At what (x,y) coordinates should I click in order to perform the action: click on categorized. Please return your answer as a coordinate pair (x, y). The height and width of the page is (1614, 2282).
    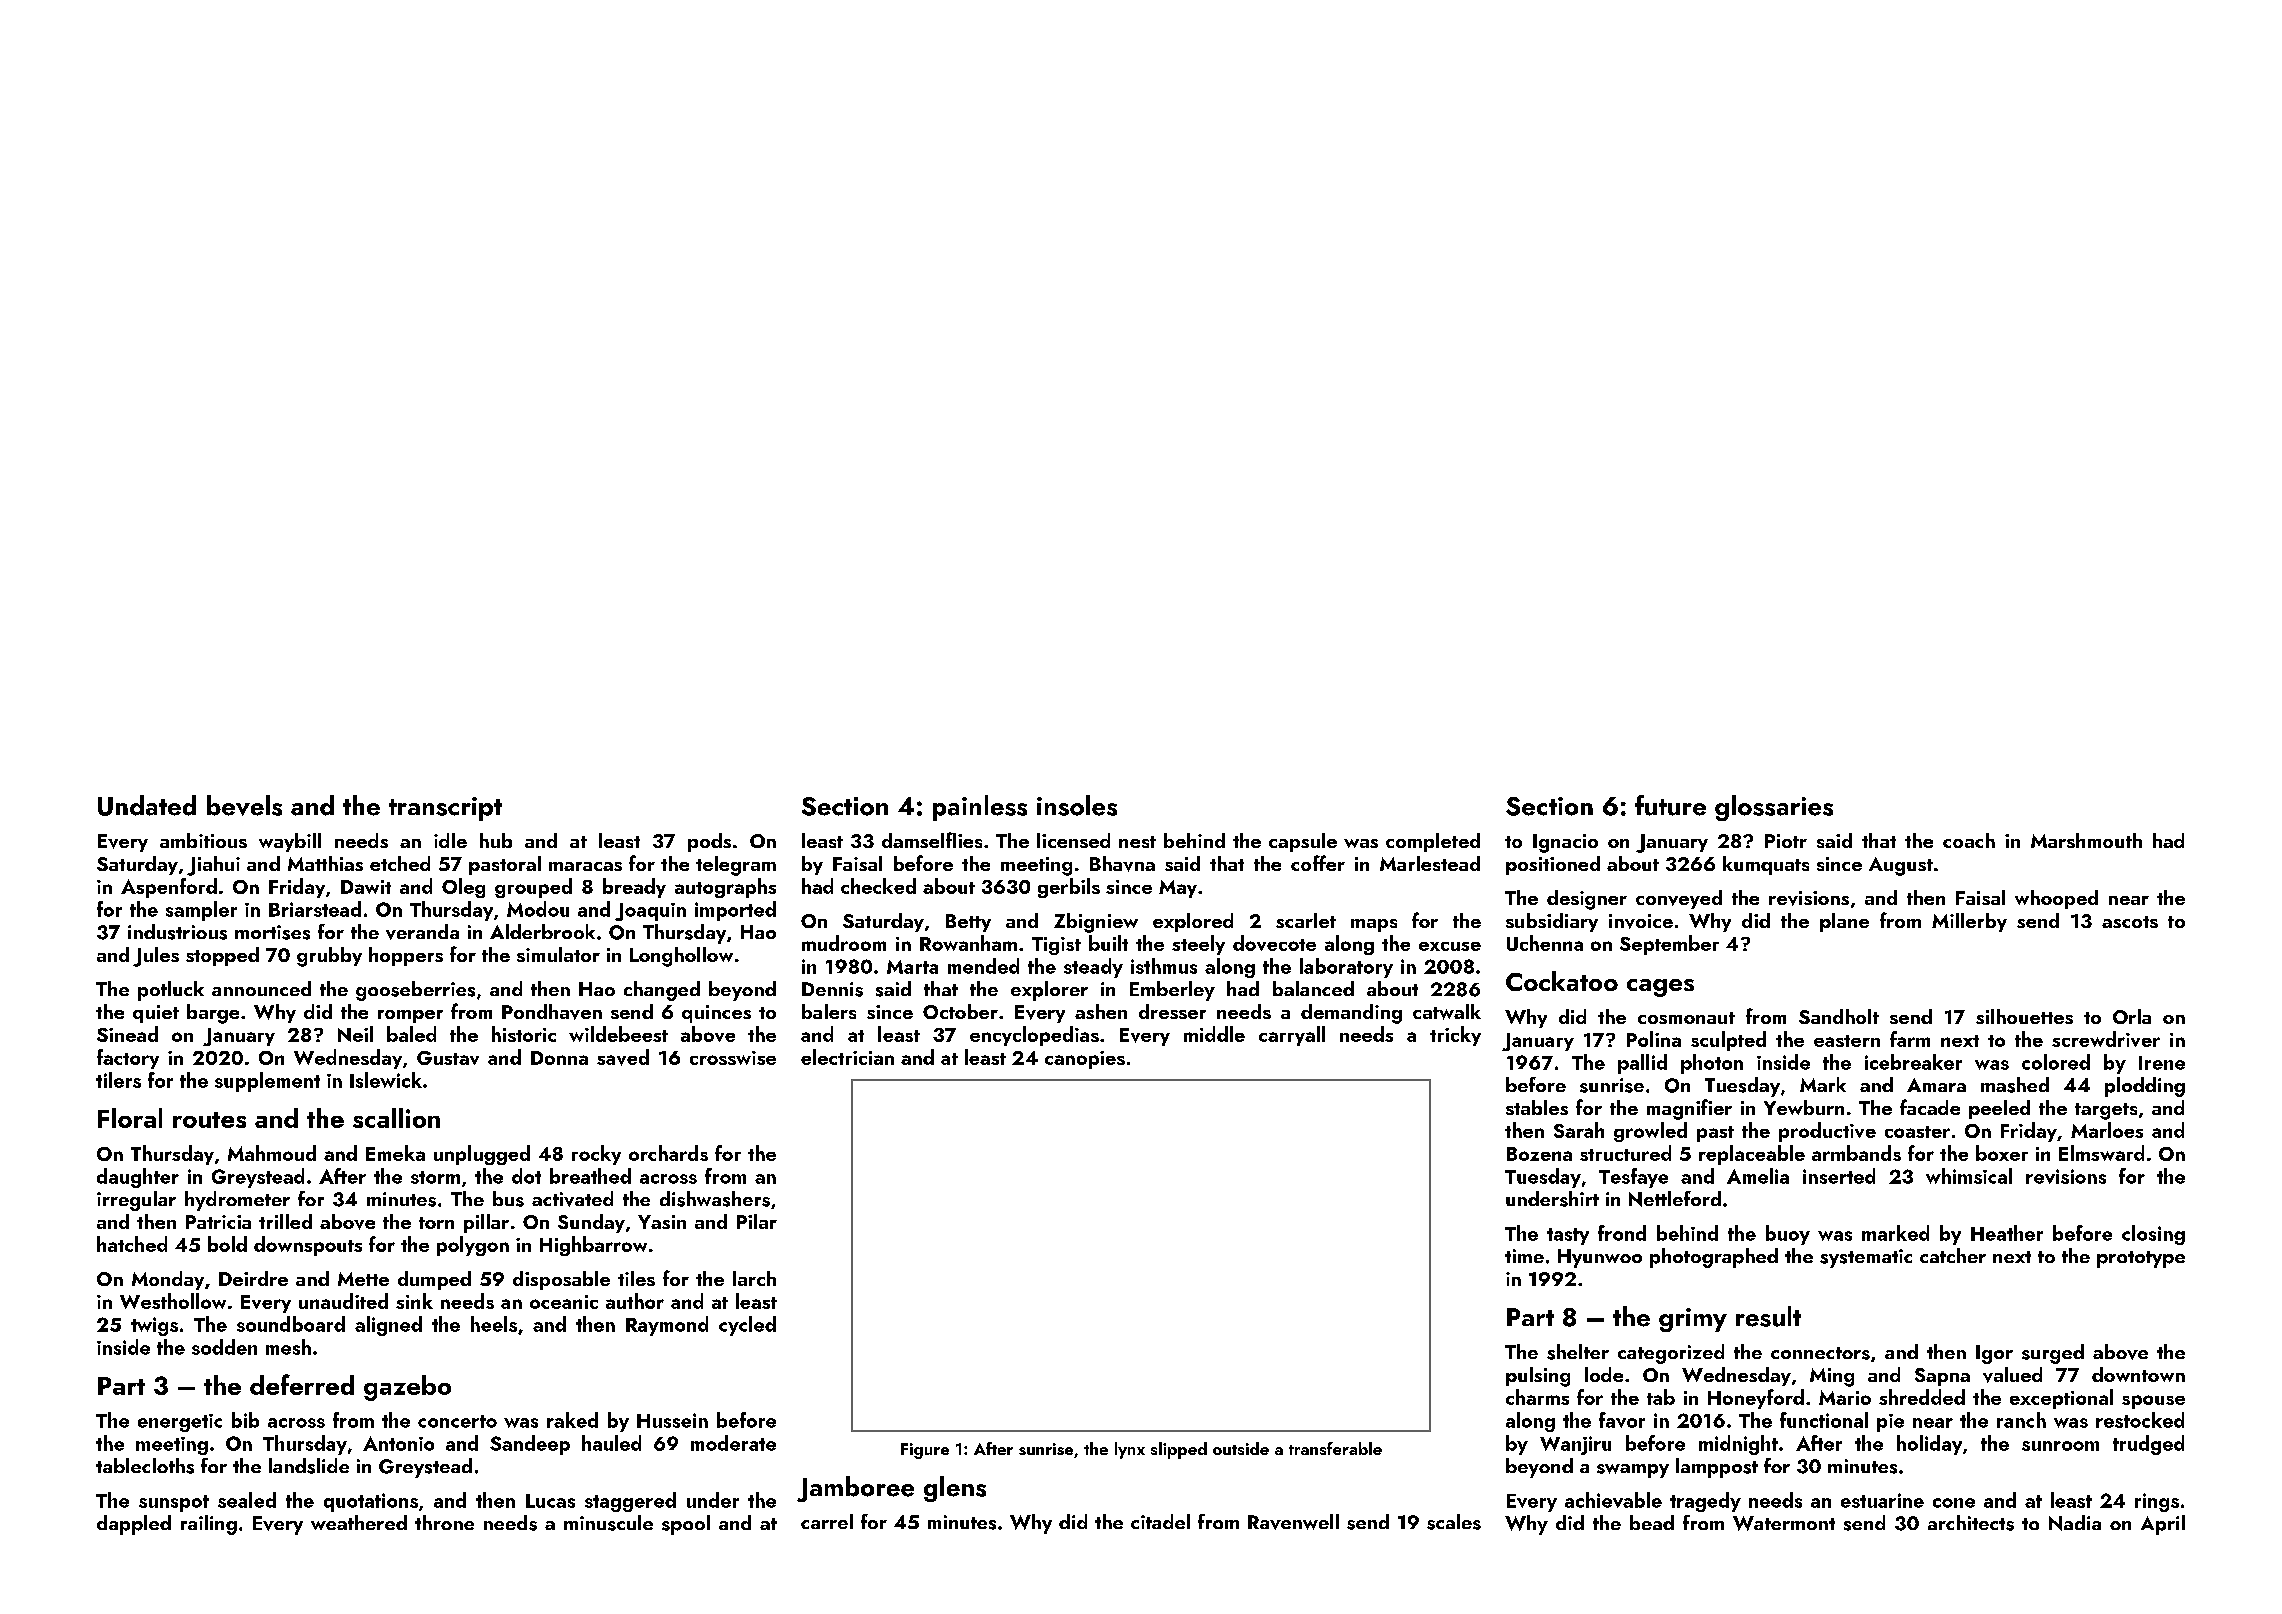
    Looking at the image, I should click on (1671, 1354).
